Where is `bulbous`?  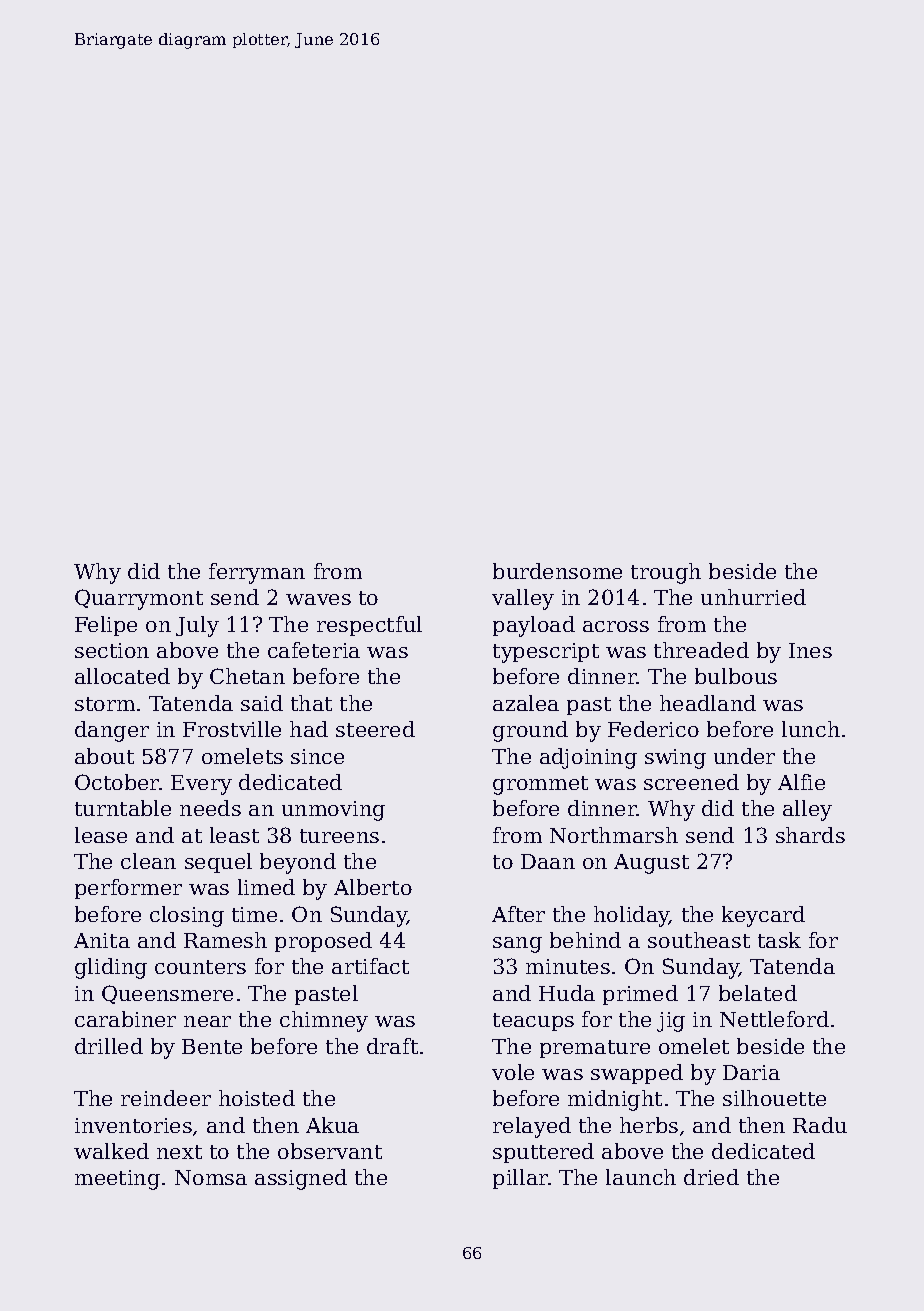
bulbous is located at coordinates (736, 676).
